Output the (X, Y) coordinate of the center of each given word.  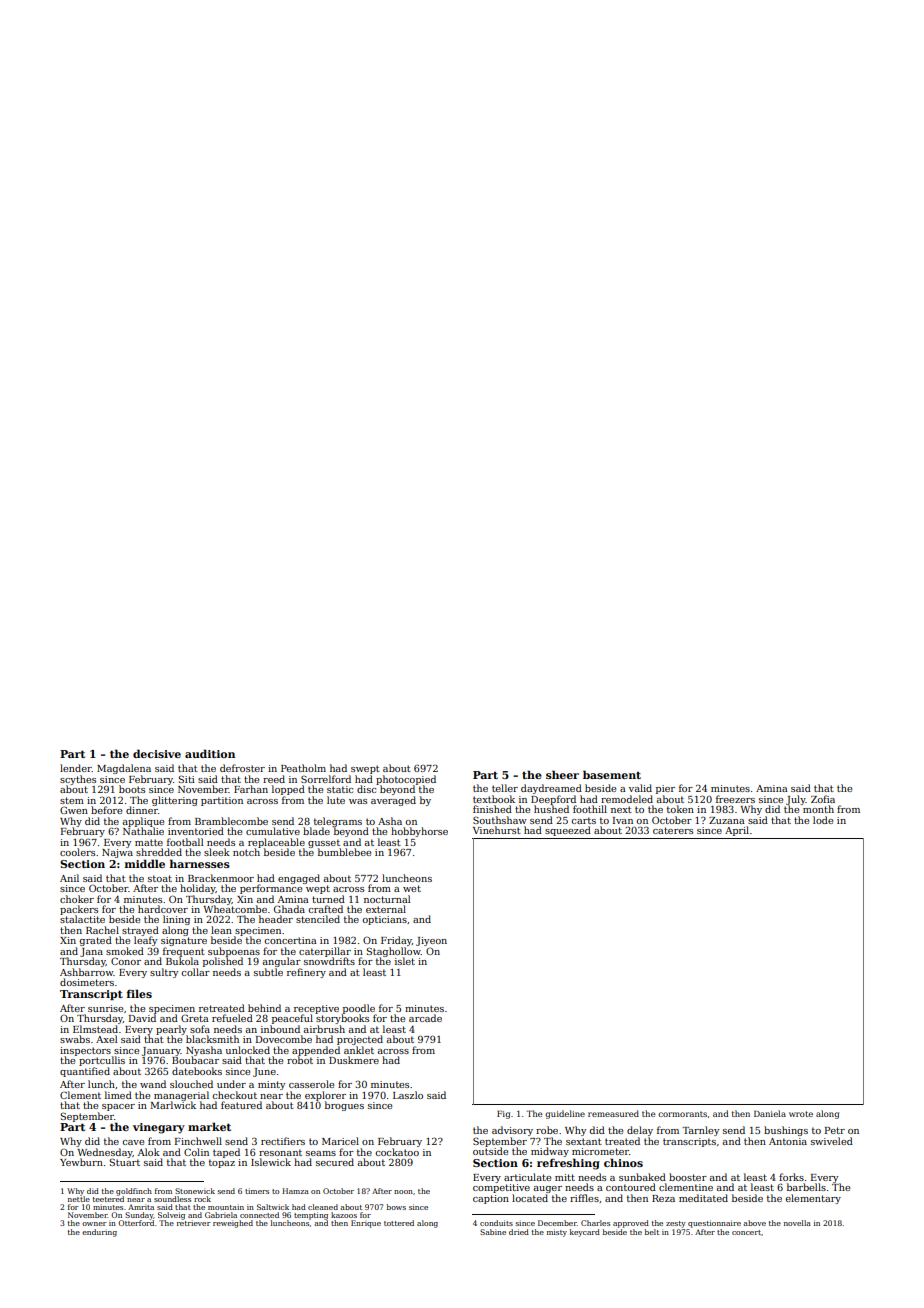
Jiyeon (431, 941)
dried (519, 1232)
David (142, 1018)
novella (797, 1223)
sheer (562, 774)
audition (210, 753)
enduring (99, 1233)
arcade (425, 1018)
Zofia (823, 799)
